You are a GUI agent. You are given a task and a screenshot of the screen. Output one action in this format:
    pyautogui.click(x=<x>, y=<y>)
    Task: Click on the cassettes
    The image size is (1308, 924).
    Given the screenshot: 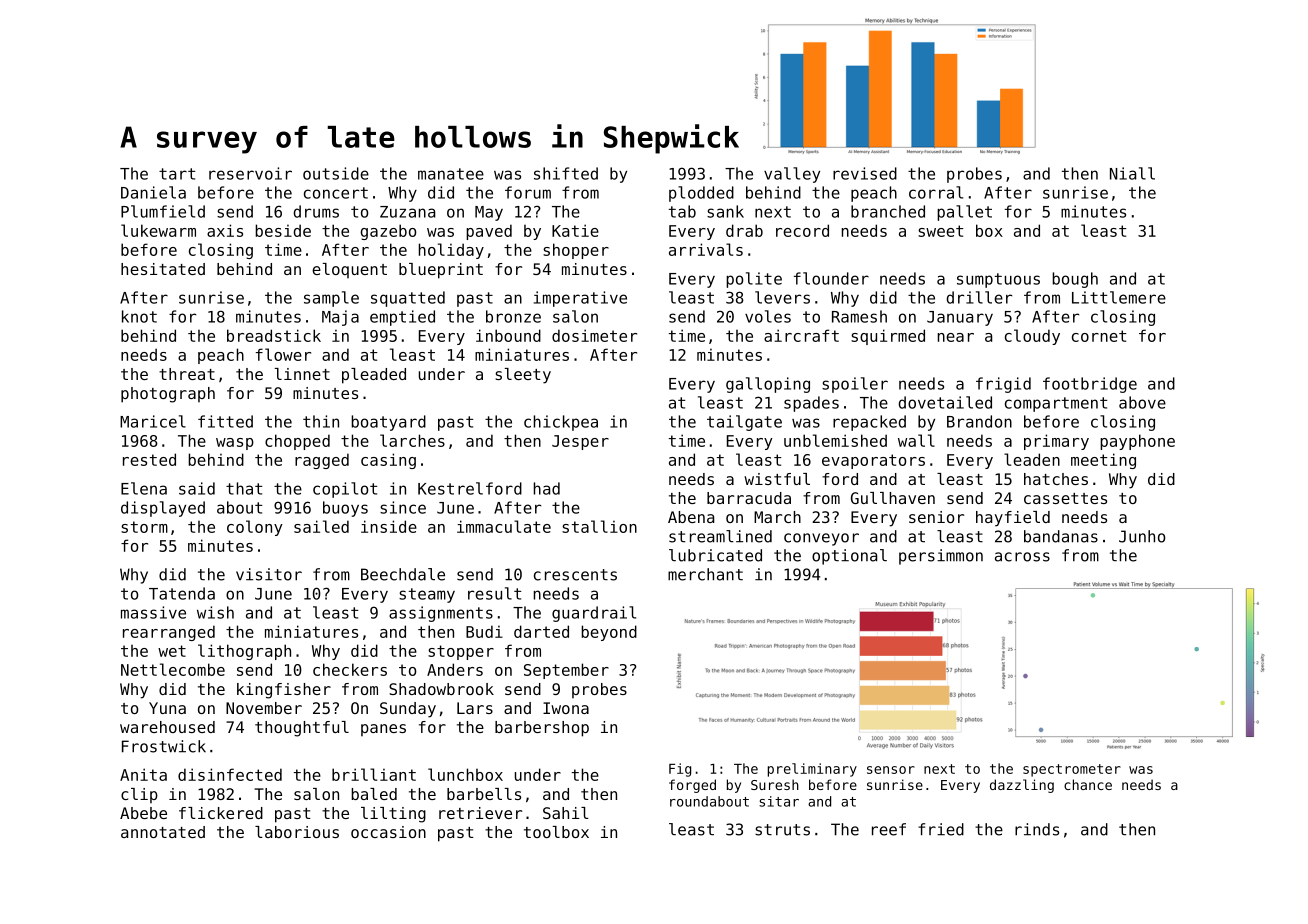 What is the action you would take?
    pyautogui.click(x=1065, y=498)
